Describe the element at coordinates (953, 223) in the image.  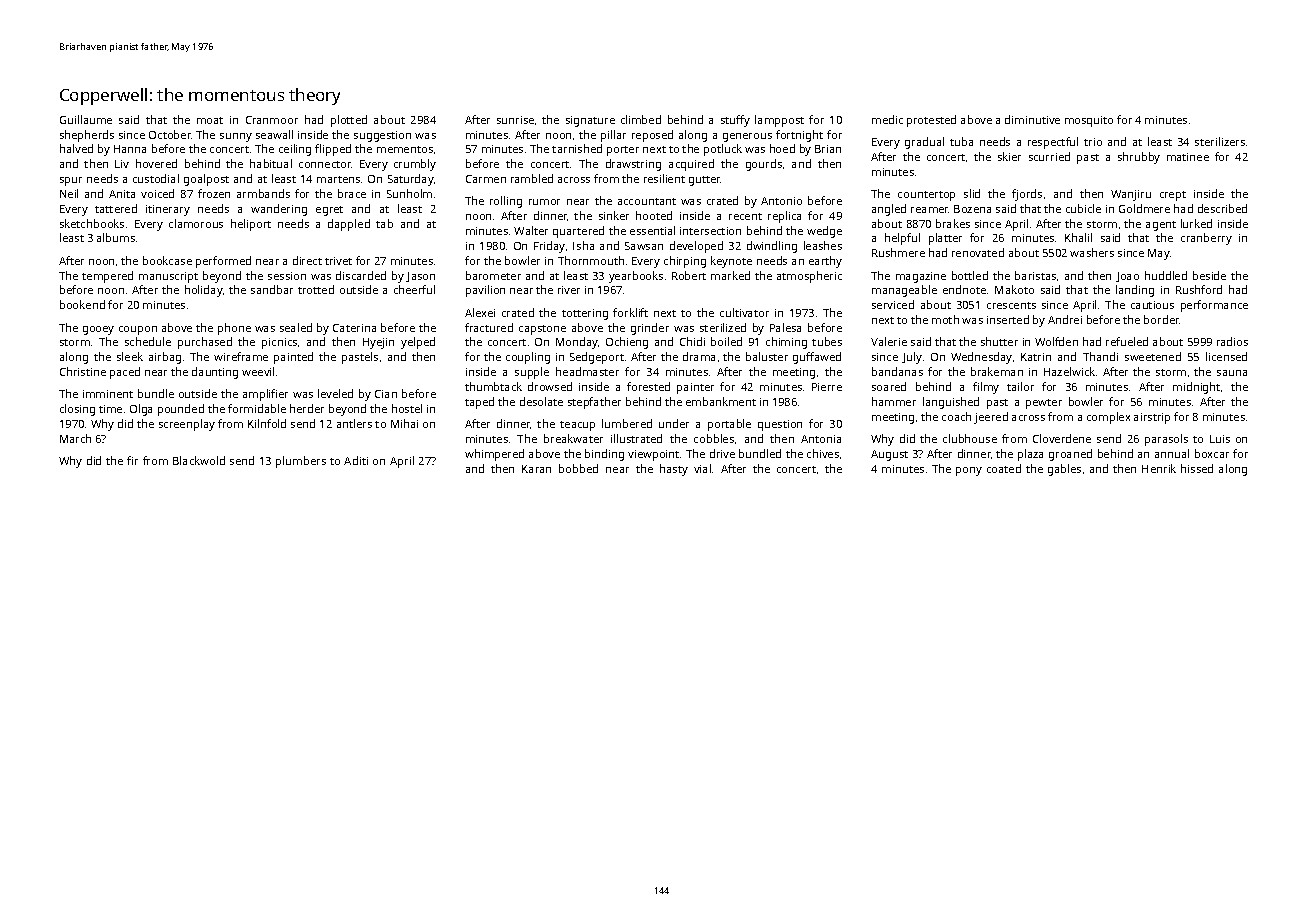
I see `brakes` at that location.
